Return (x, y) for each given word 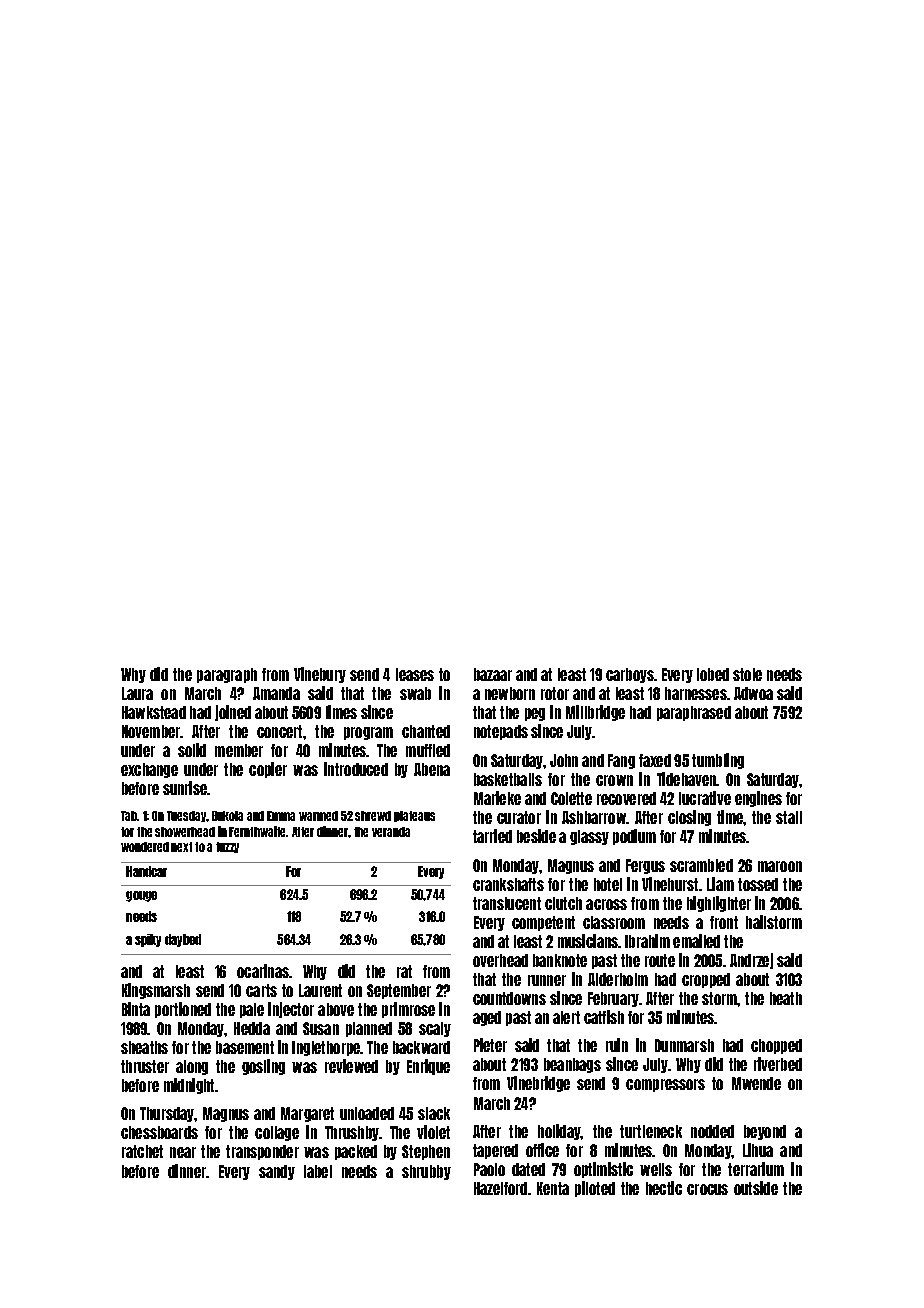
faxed (655, 760)
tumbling (718, 761)
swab (415, 693)
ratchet (142, 1151)
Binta (136, 1009)
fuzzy (227, 847)
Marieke (497, 798)
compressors (665, 1085)
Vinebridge (538, 1084)
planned (369, 1029)
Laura (137, 693)
